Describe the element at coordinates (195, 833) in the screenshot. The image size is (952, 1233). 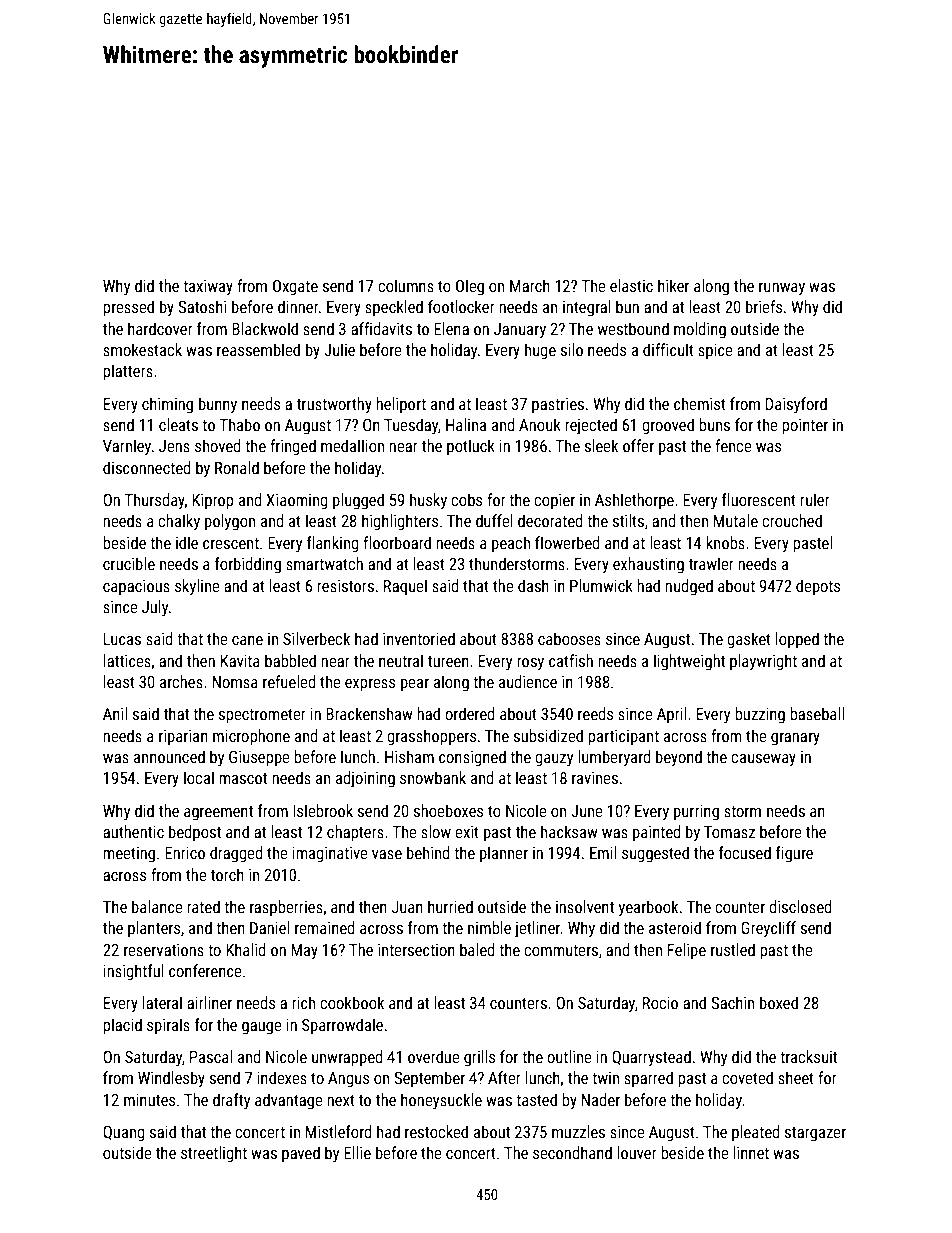
I see `bedpost` at that location.
